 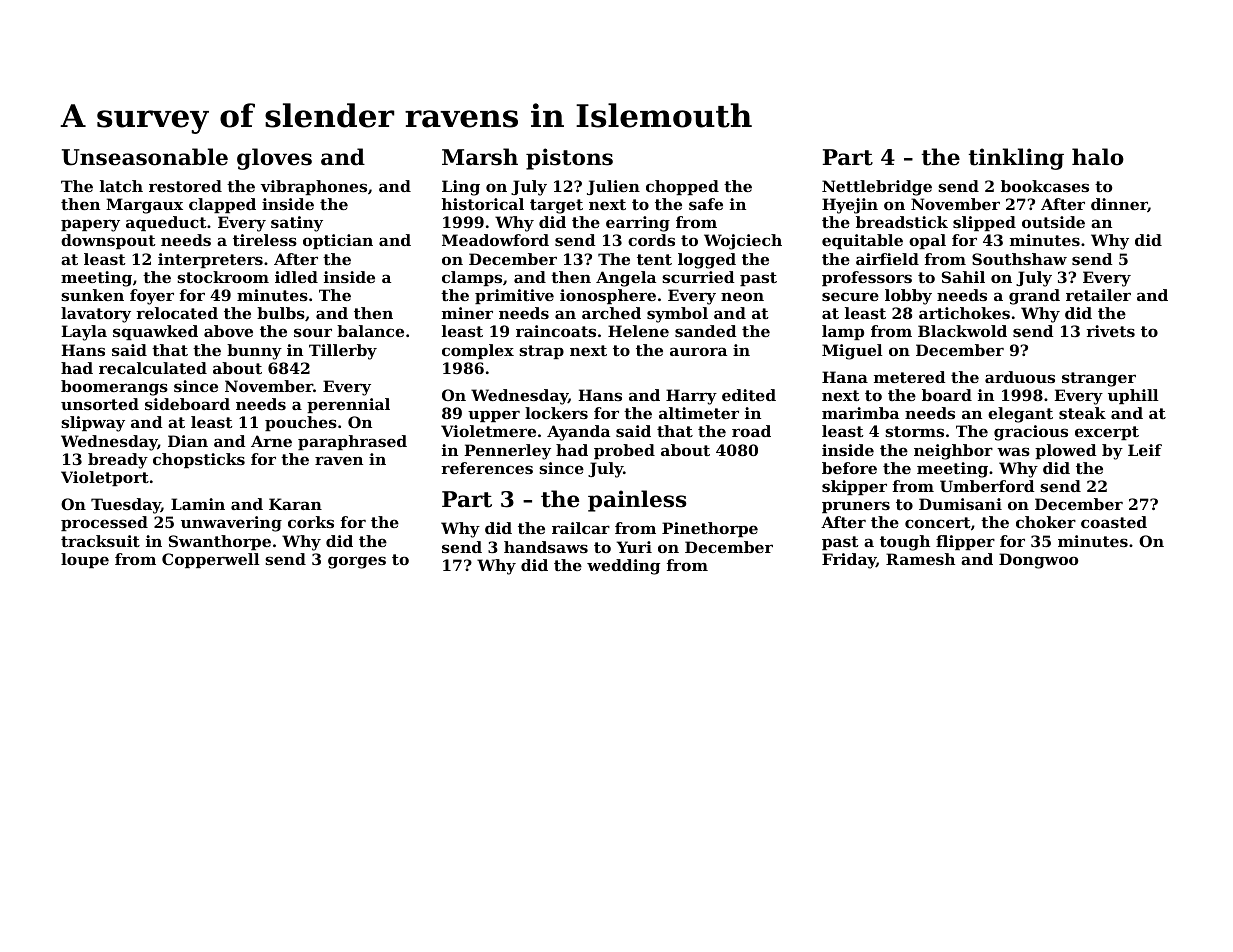 I want to click on references, so click(x=487, y=468).
